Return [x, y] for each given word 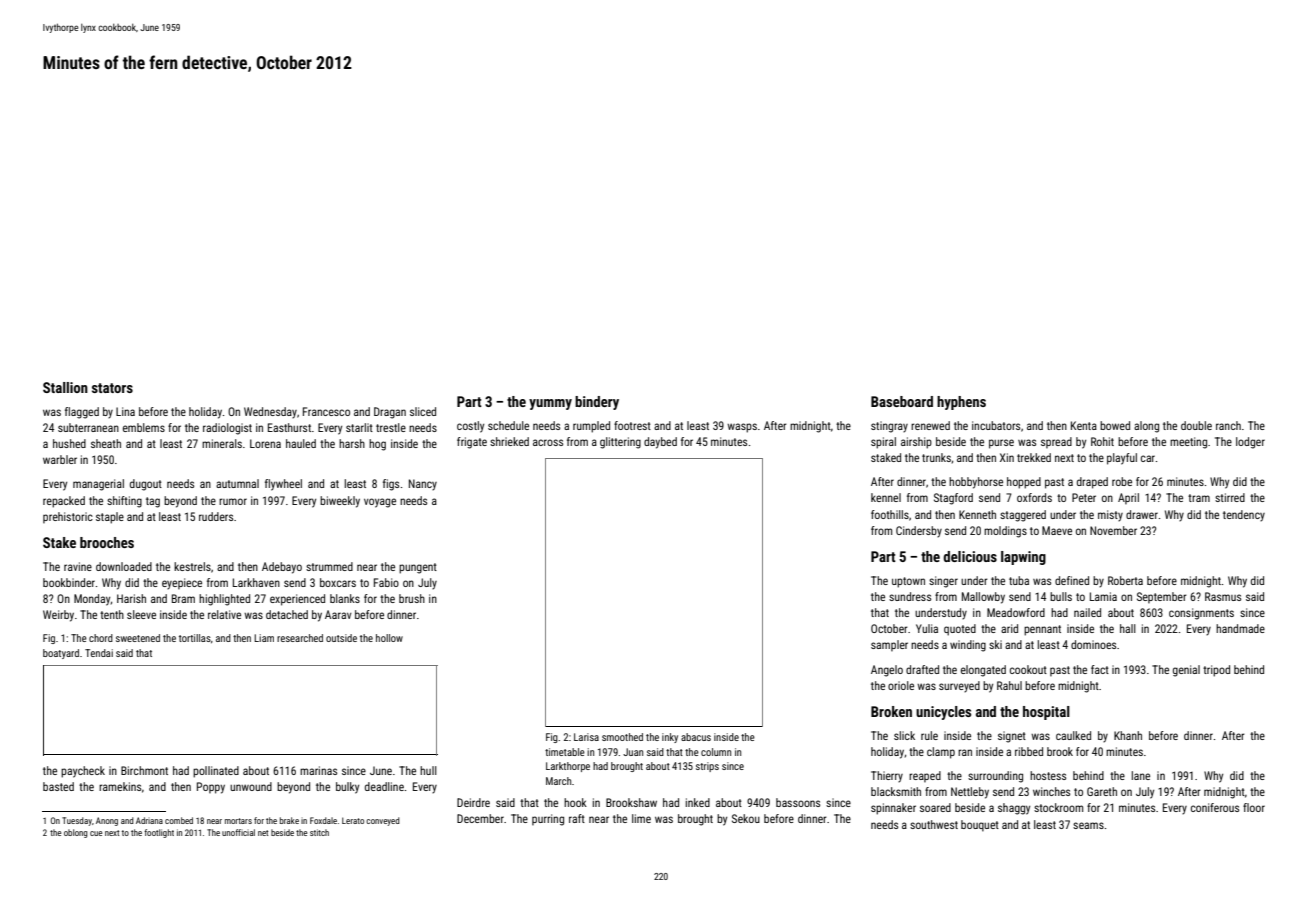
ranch [1228, 425]
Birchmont [144, 770]
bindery [597, 403]
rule [929, 735]
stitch [319, 832]
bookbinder [69, 582]
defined [1072, 580]
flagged [82, 413]
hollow [389, 638]
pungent [418, 568]
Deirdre [473, 802]
